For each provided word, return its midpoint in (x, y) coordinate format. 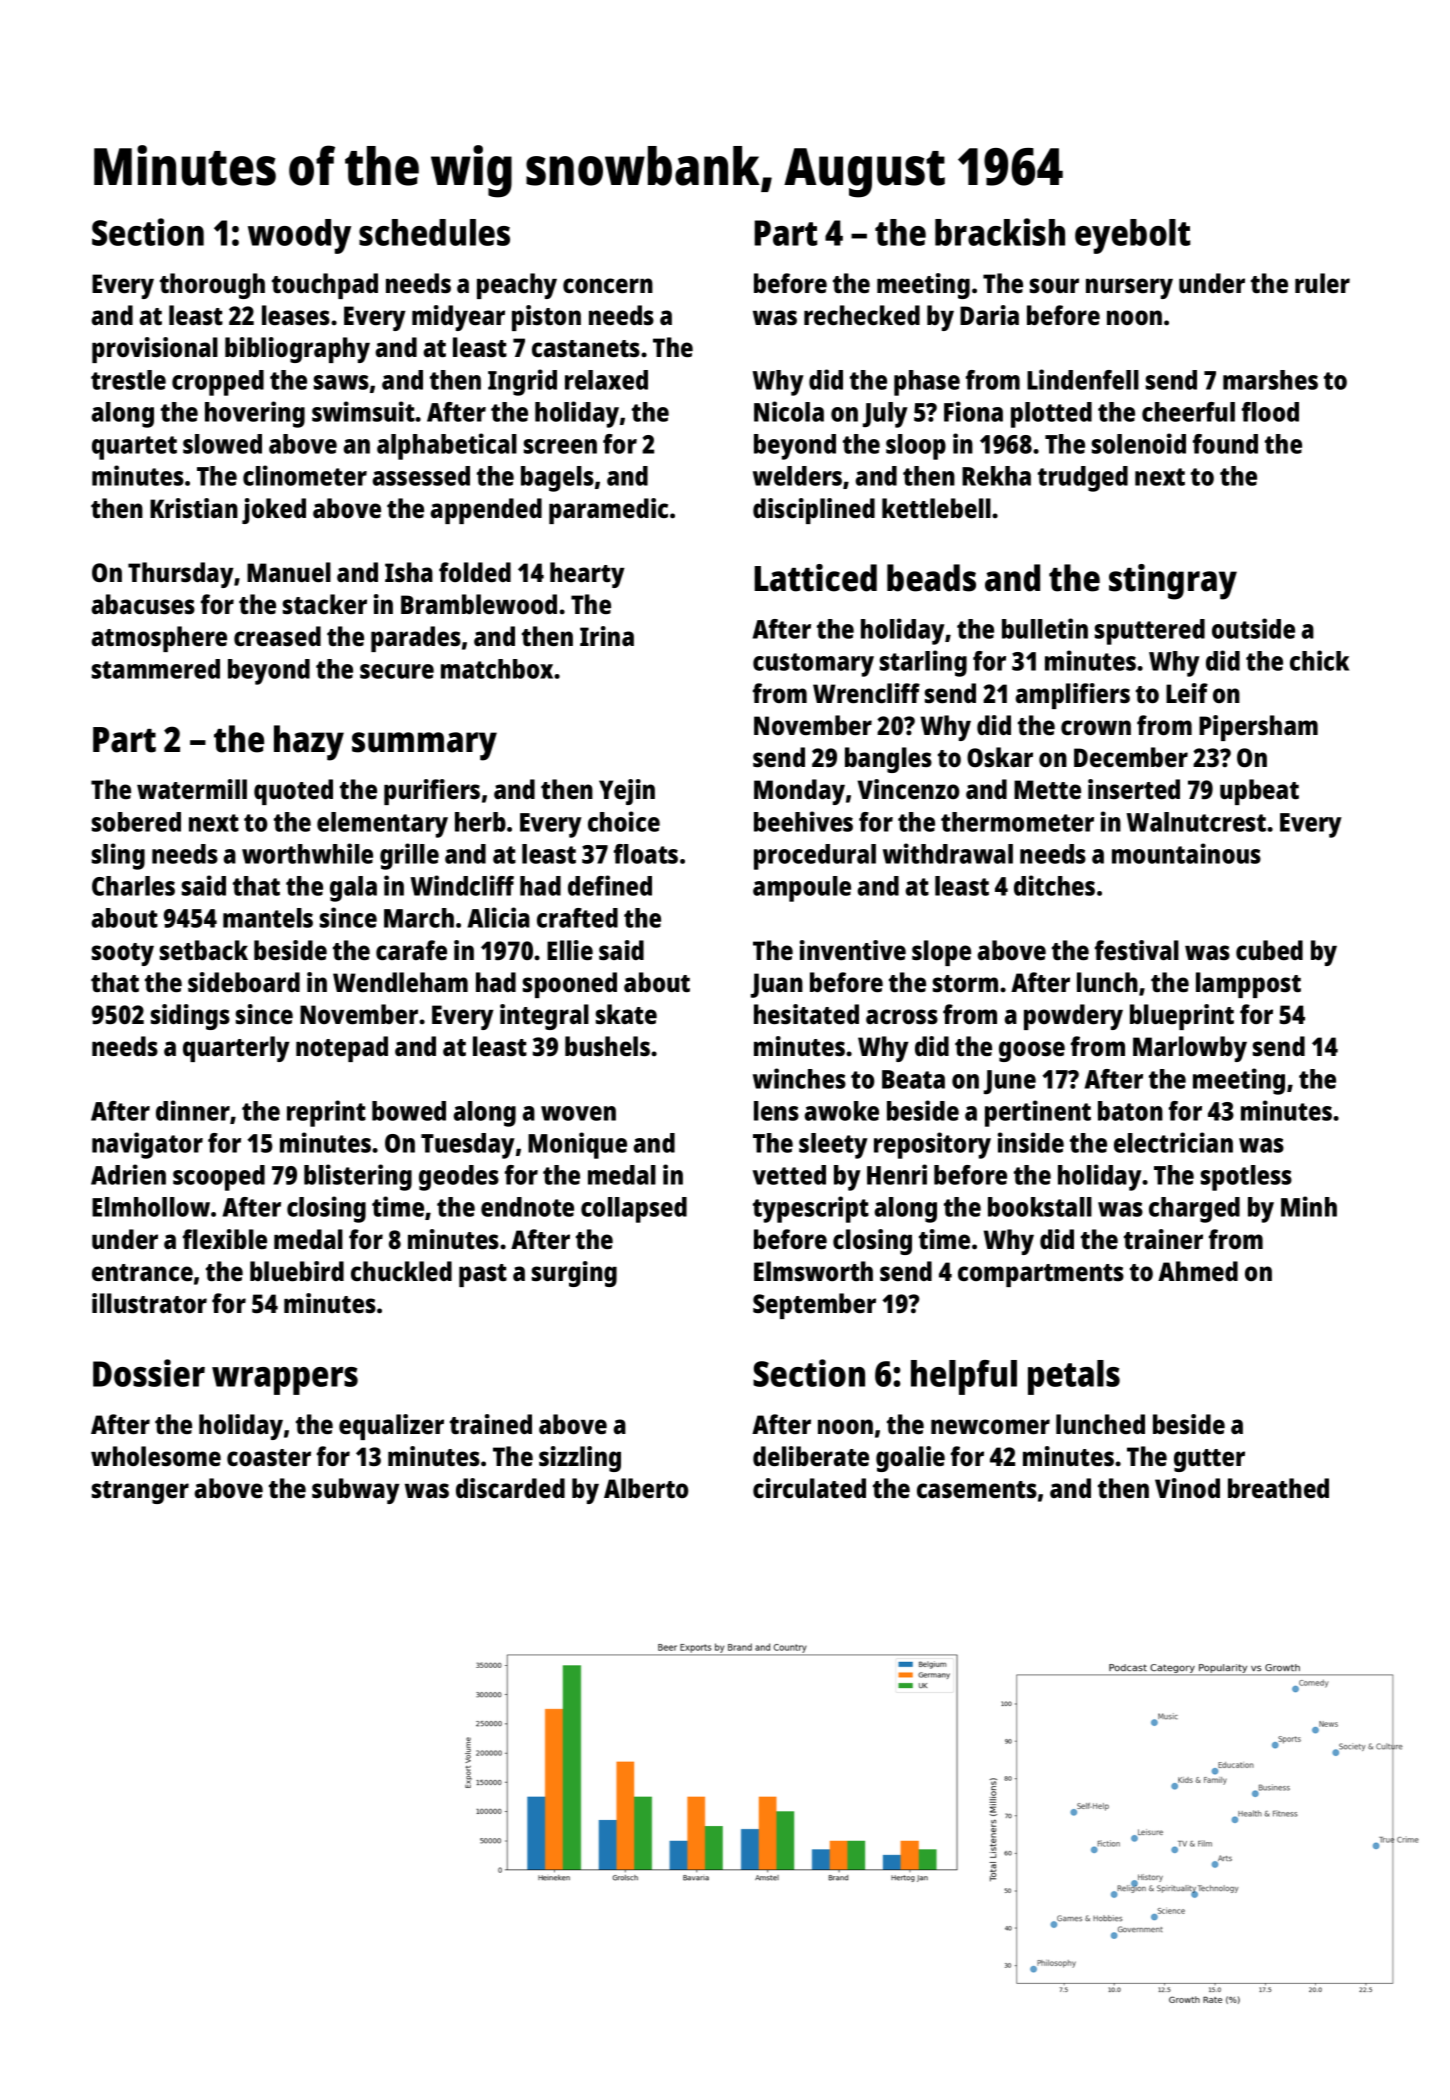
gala (353, 889)
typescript (811, 1209)
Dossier (149, 1373)
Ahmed (1198, 1271)
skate (626, 1014)
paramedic (608, 511)
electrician (1173, 1142)
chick (1319, 660)
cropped (218, 383)
